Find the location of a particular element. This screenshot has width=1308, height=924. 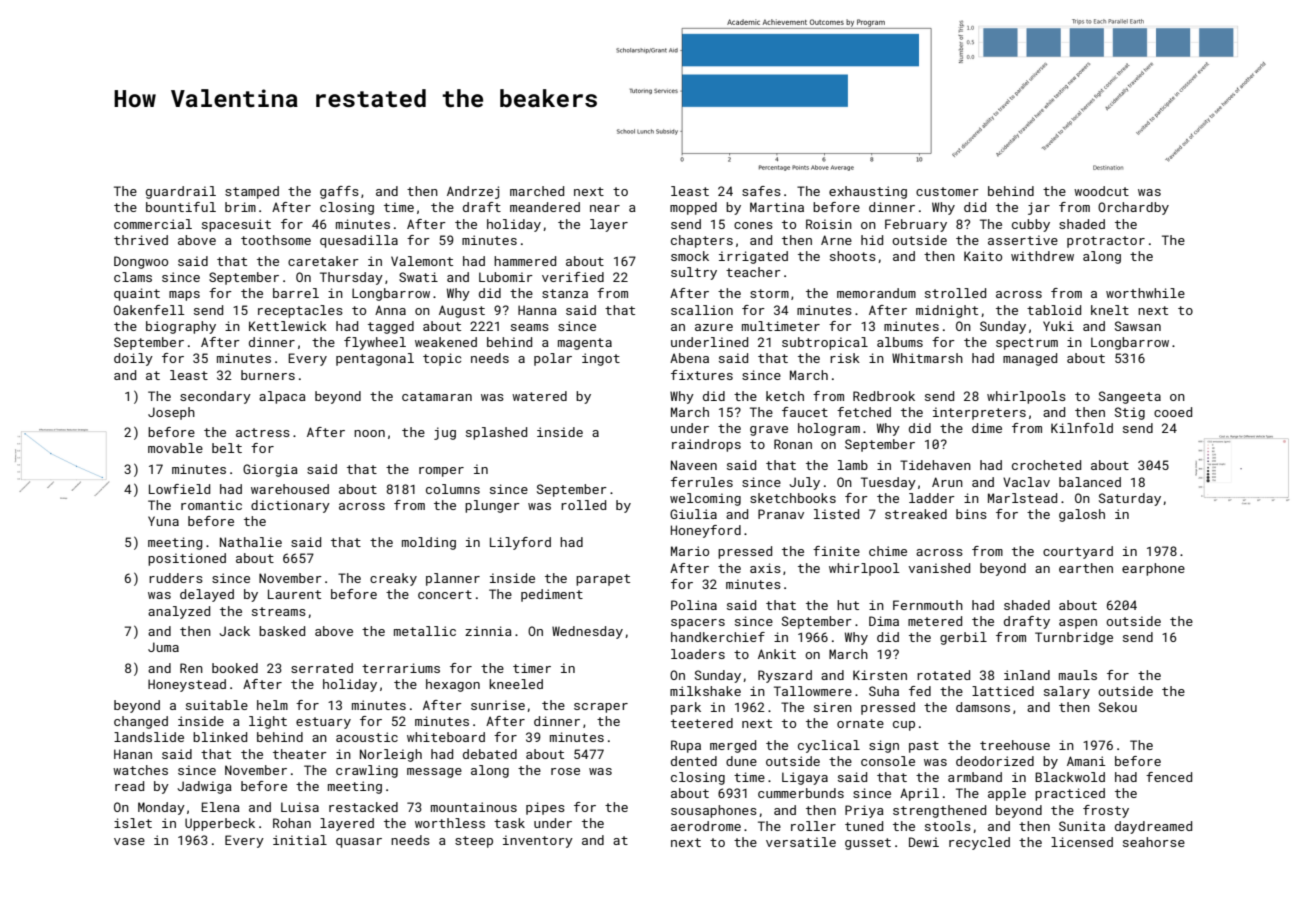

catamaran is located at coordinates (437, 396).
